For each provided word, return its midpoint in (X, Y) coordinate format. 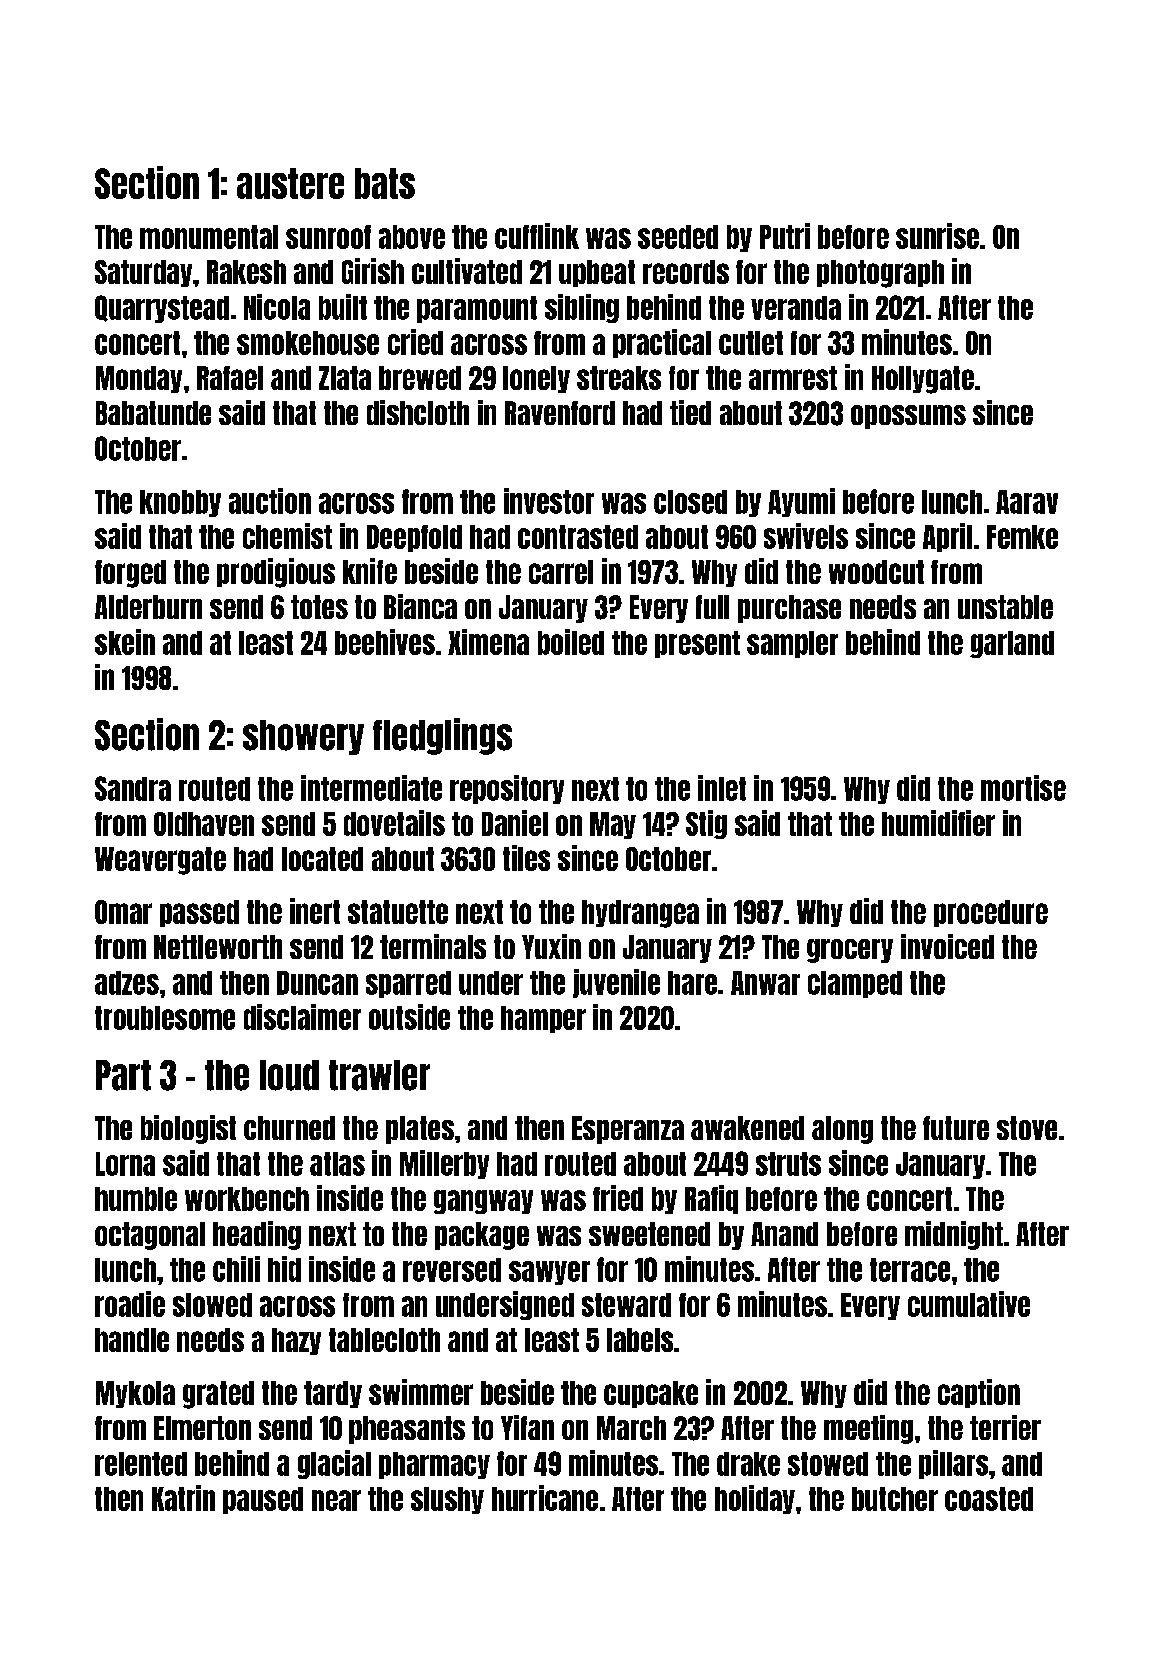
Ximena (488, 642)
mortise (1023, 788)
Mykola (135, 1394)
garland (1012, 644)
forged (130, 574)
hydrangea (640, 914)
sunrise (937, 236)
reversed (452, 1270)
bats (385, 183)
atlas (337, 1164)
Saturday (143, 273)
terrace (910, 1270)
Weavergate (160, 861)
